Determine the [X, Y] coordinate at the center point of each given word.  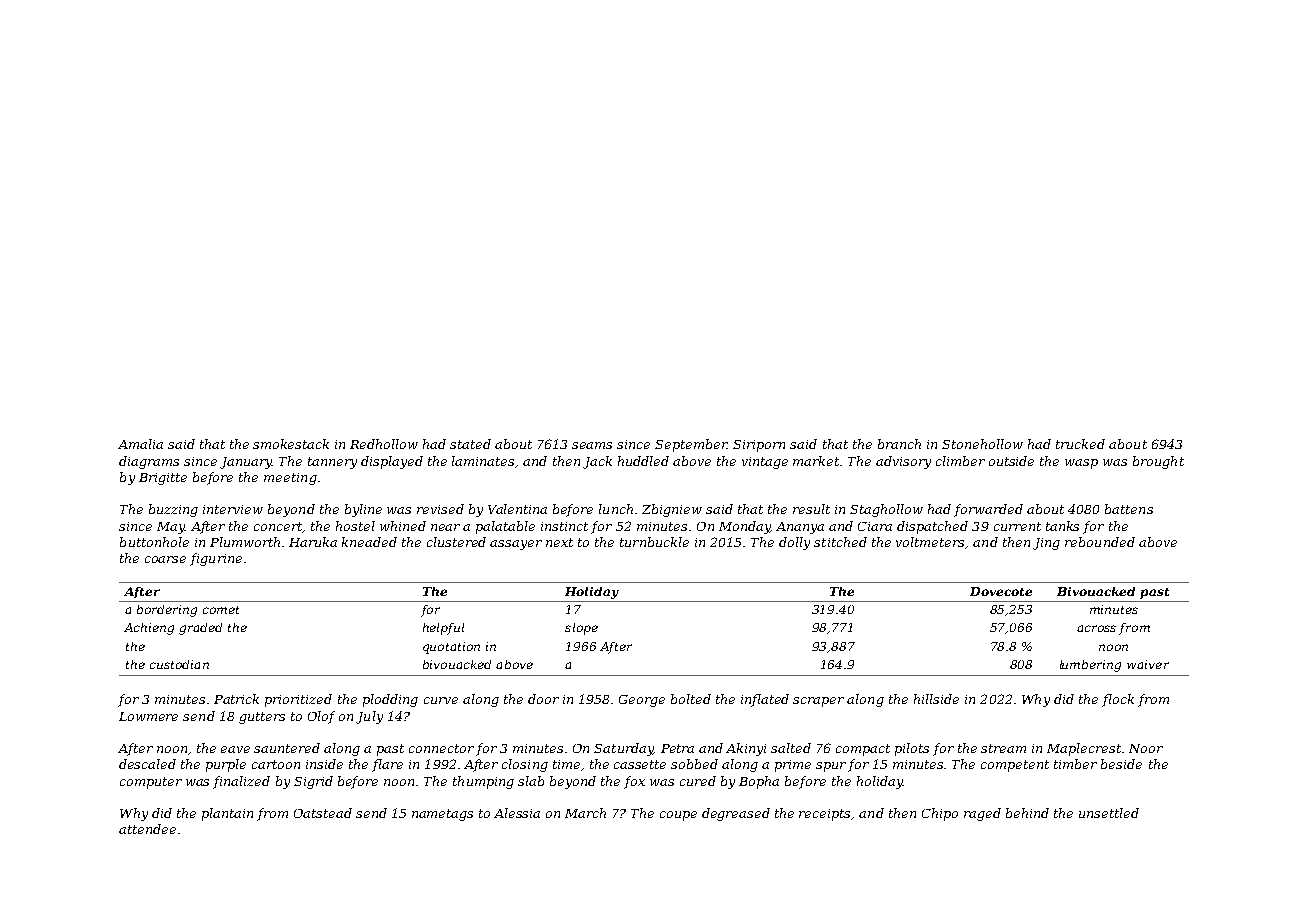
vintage [765, 463]
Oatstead [323, 813]
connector [441, 748]
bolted [691, 699]
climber [960, 461]
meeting [290, 479]
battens [1129, 509]
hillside [936, 699]
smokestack [291, 444]
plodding [390, 700]
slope [581, 629]
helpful [443, 629]
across [1096, 628]
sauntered [287, 748]
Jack [597, 462]
